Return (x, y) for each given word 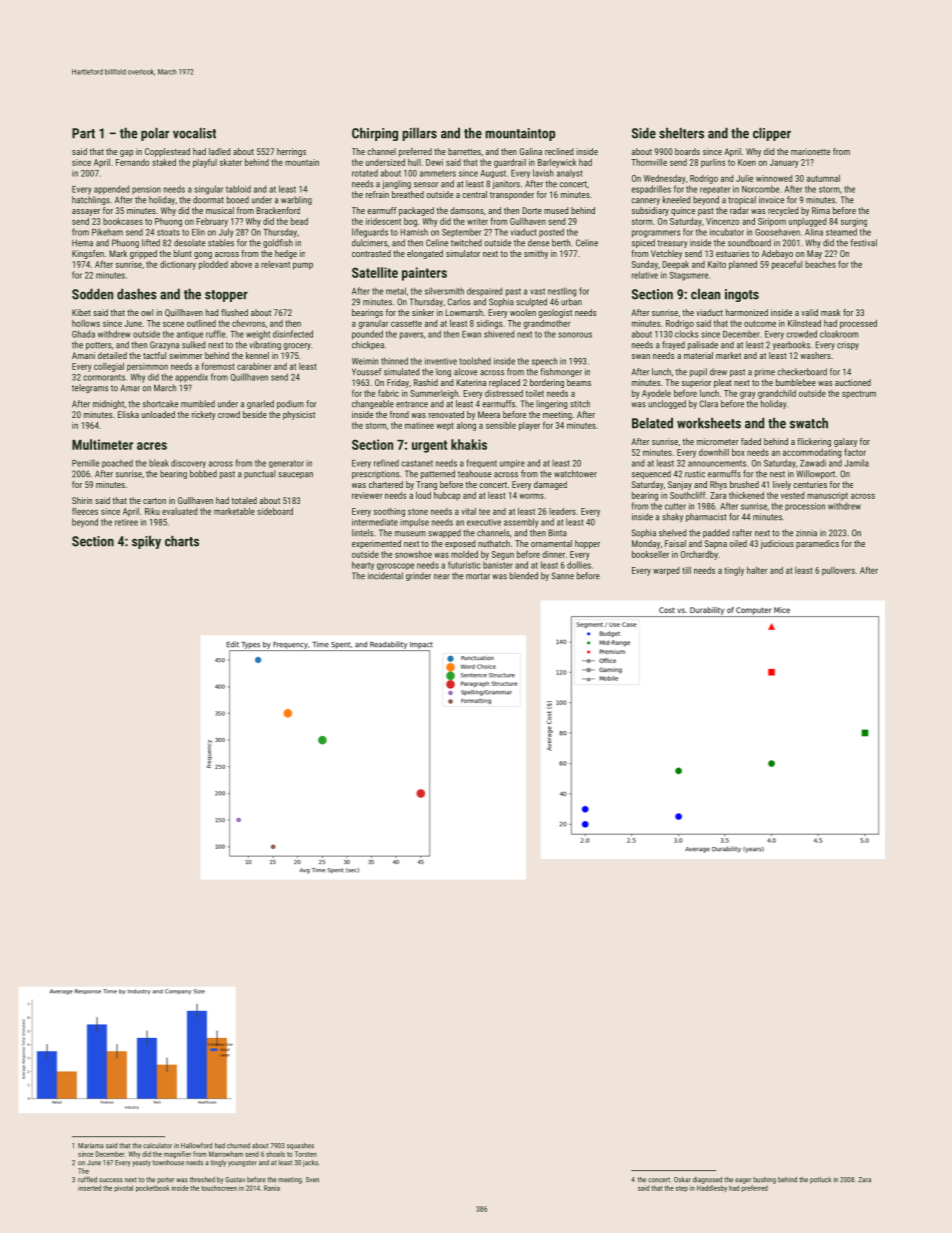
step (682, 1189)
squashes (300, 1146)
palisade (703, 345)
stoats (168, 232)
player (529, 426)
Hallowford (196, 1145)
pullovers (838, 571)
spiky (146, 542)
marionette (810, 151)
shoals (275, 1154)
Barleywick (557, 163)
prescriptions (375, 474)
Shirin (82, 500)
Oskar (682, 1180)
